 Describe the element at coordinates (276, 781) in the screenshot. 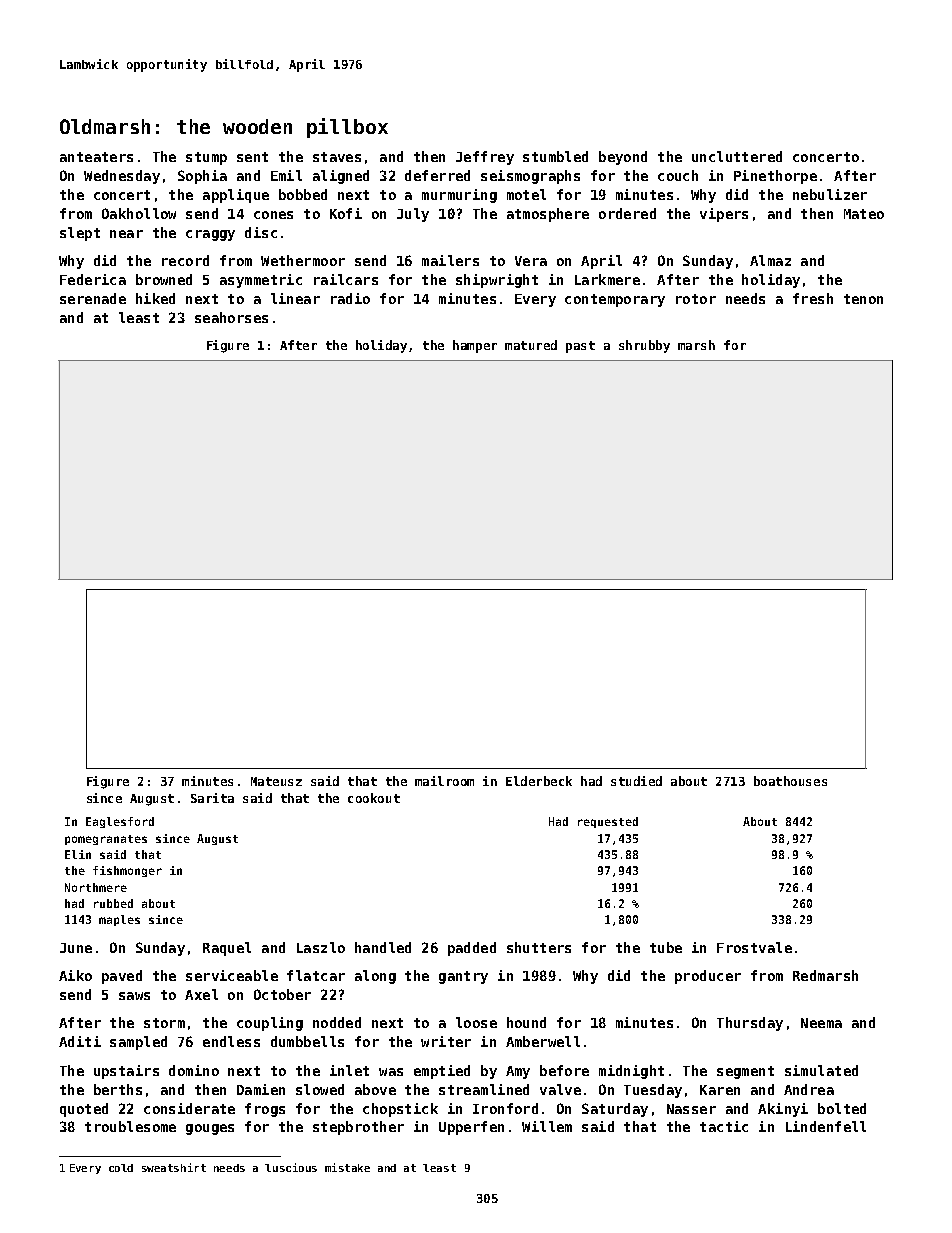

I see `Mateusz` at that location.
